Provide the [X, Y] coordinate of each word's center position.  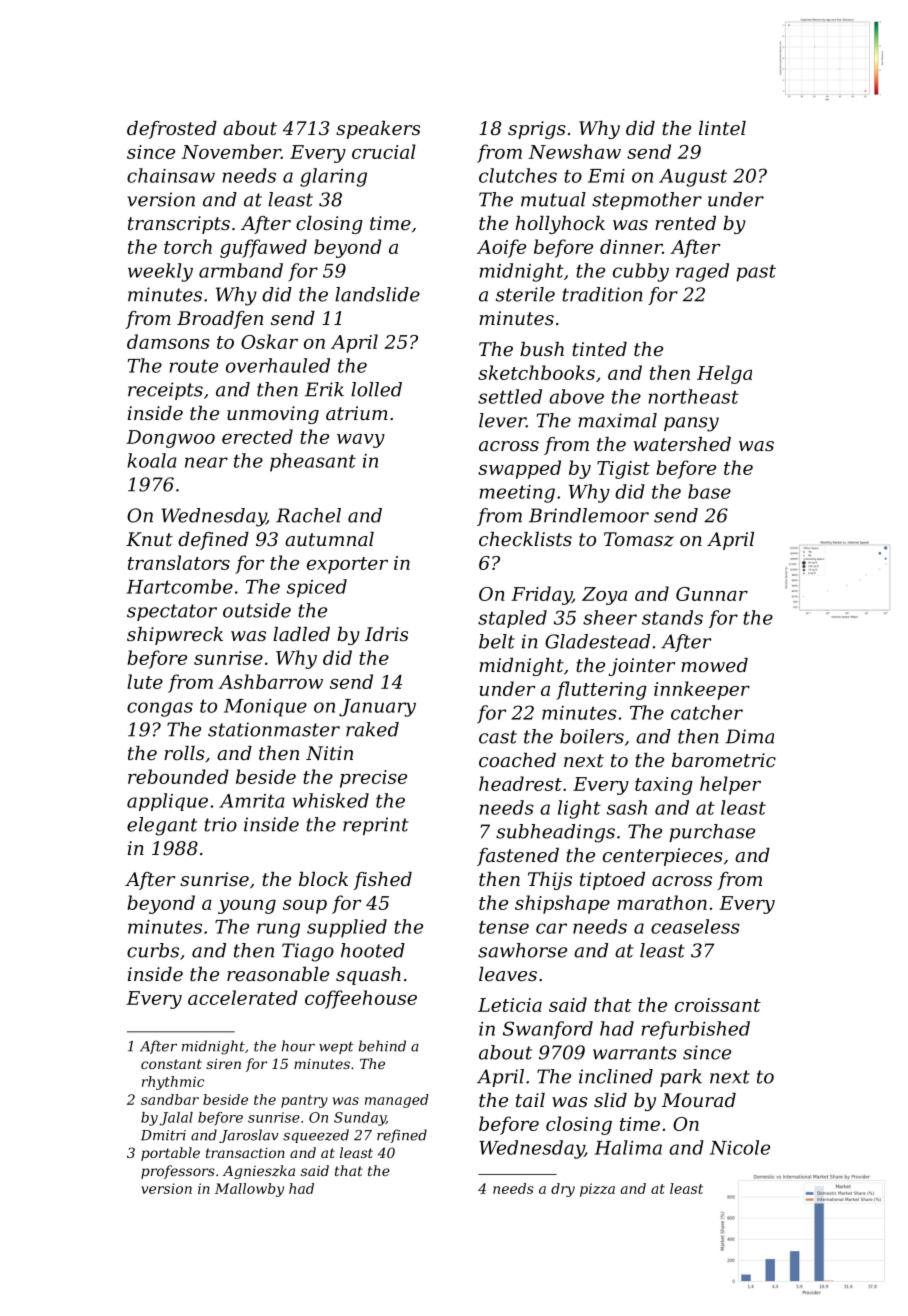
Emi [606, 176]
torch [188, 246]
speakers [378, 130]
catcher [707, 712]
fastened [518, 857]
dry [563, 1190]
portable [170, 1154]
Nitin [329, 753]
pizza [597, 1190]
